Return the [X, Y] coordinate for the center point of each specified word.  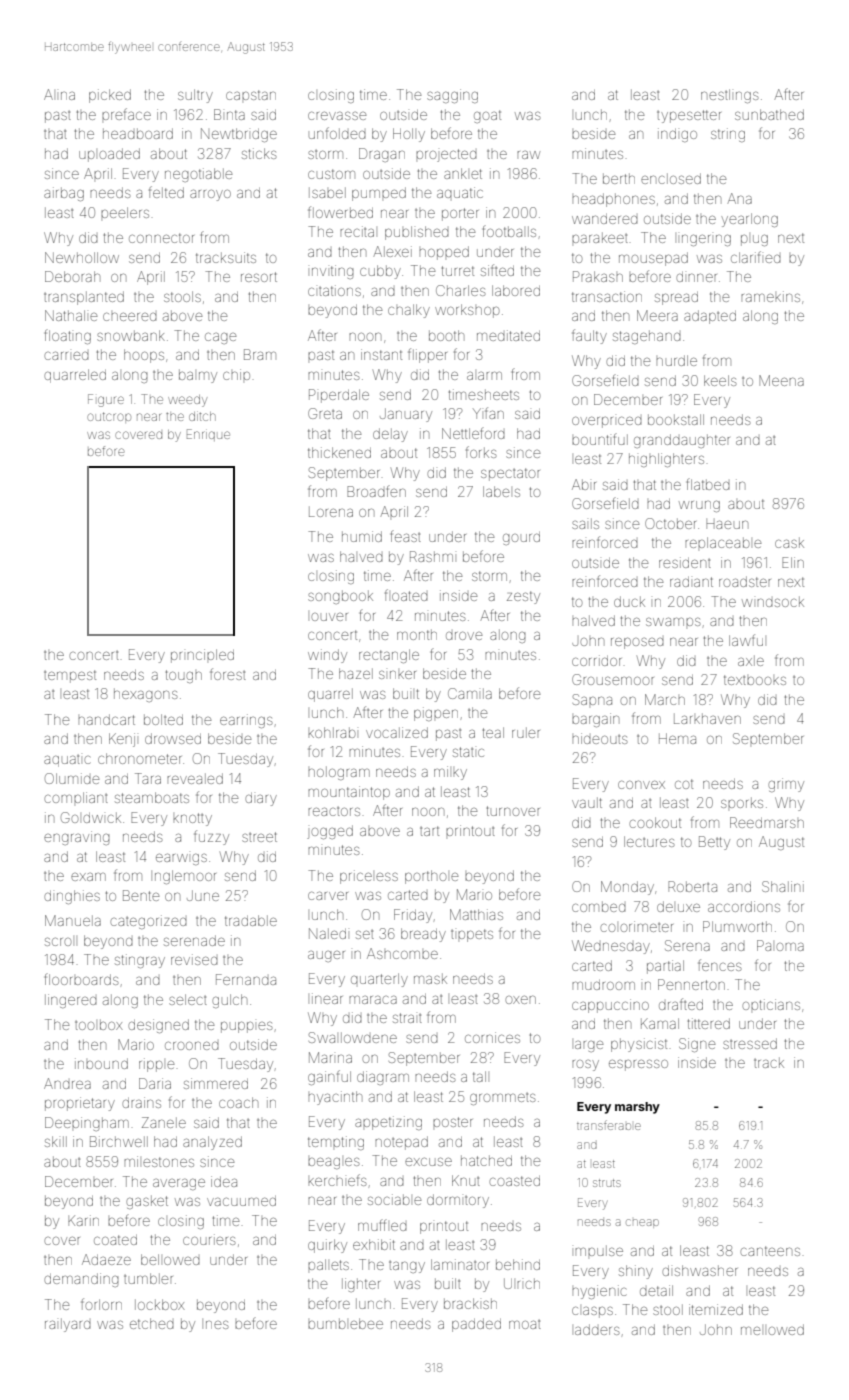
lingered [71, 1001]
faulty [589, 336]
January [406, 415]
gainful [329, 1077]
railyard [68, 1325]
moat [525, 1324]
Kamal [660, 1023]
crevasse [337, 116]
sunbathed [769, 114]
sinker [397, 675]
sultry [195, 96]
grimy [786, 785]
